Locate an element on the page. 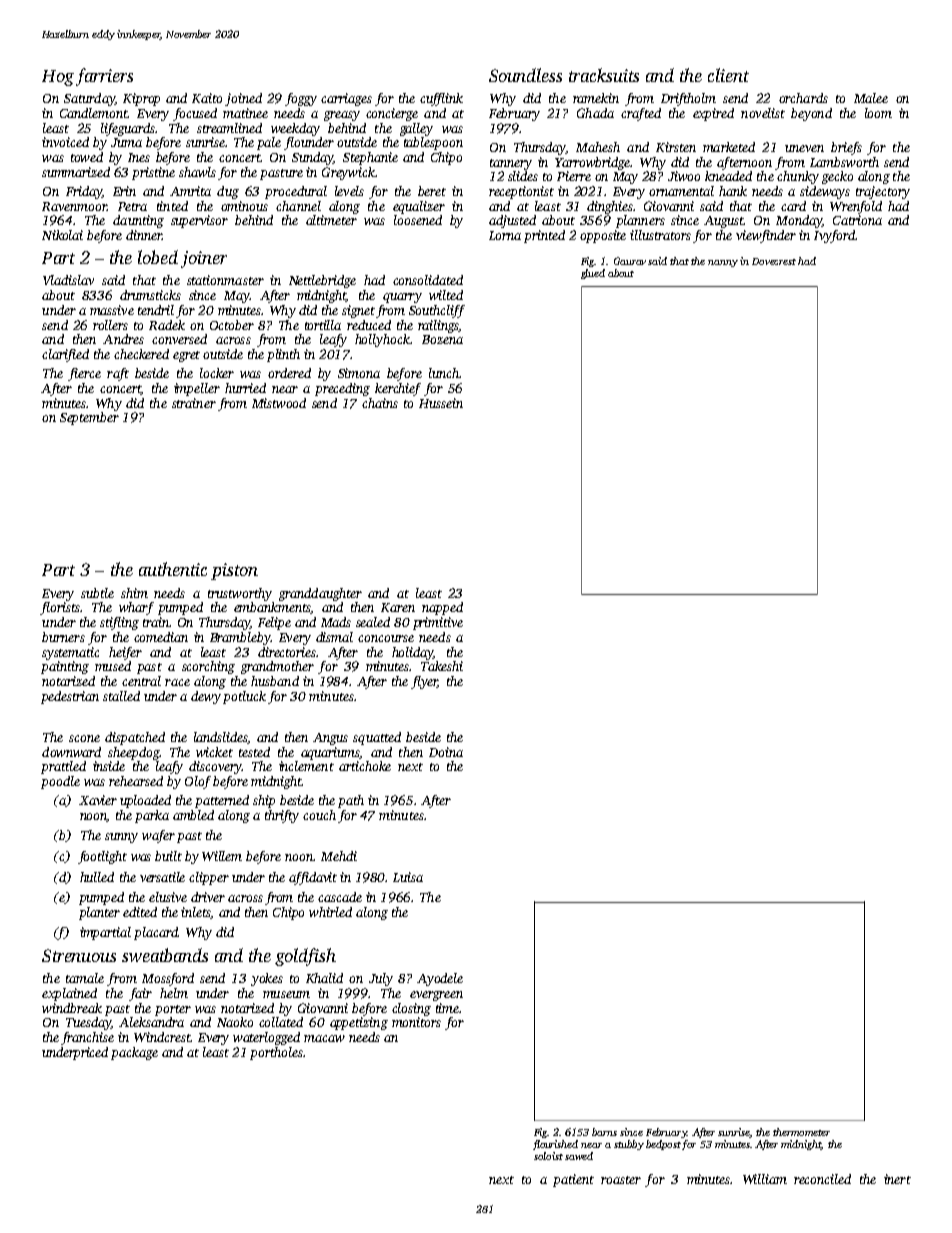 The height and width of the page is (1233, 952). Doina is located at coordinates (446, 752).
